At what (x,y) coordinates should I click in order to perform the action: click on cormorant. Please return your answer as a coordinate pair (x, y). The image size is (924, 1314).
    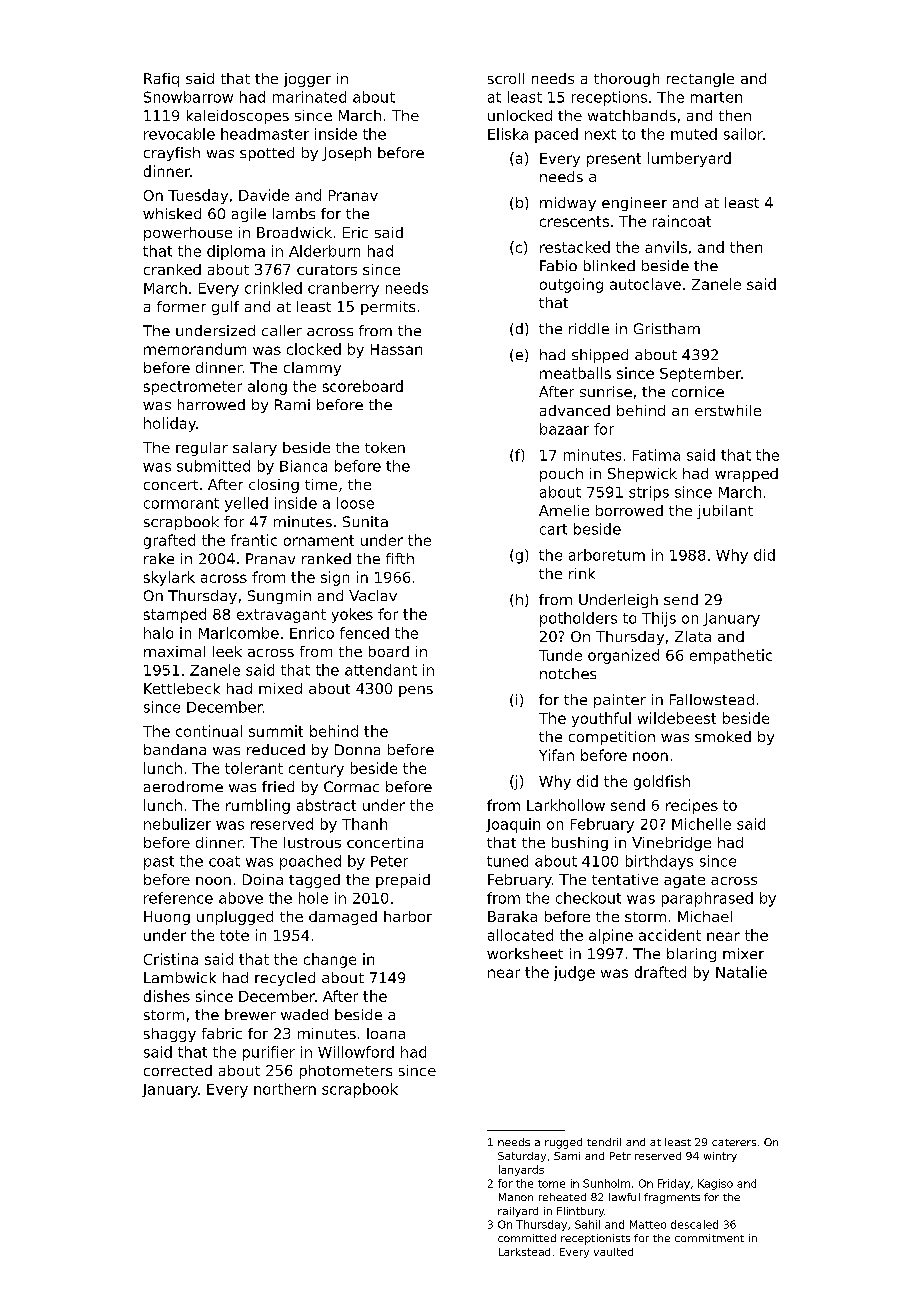
    Looking at the image, I should click on (181, 503).
